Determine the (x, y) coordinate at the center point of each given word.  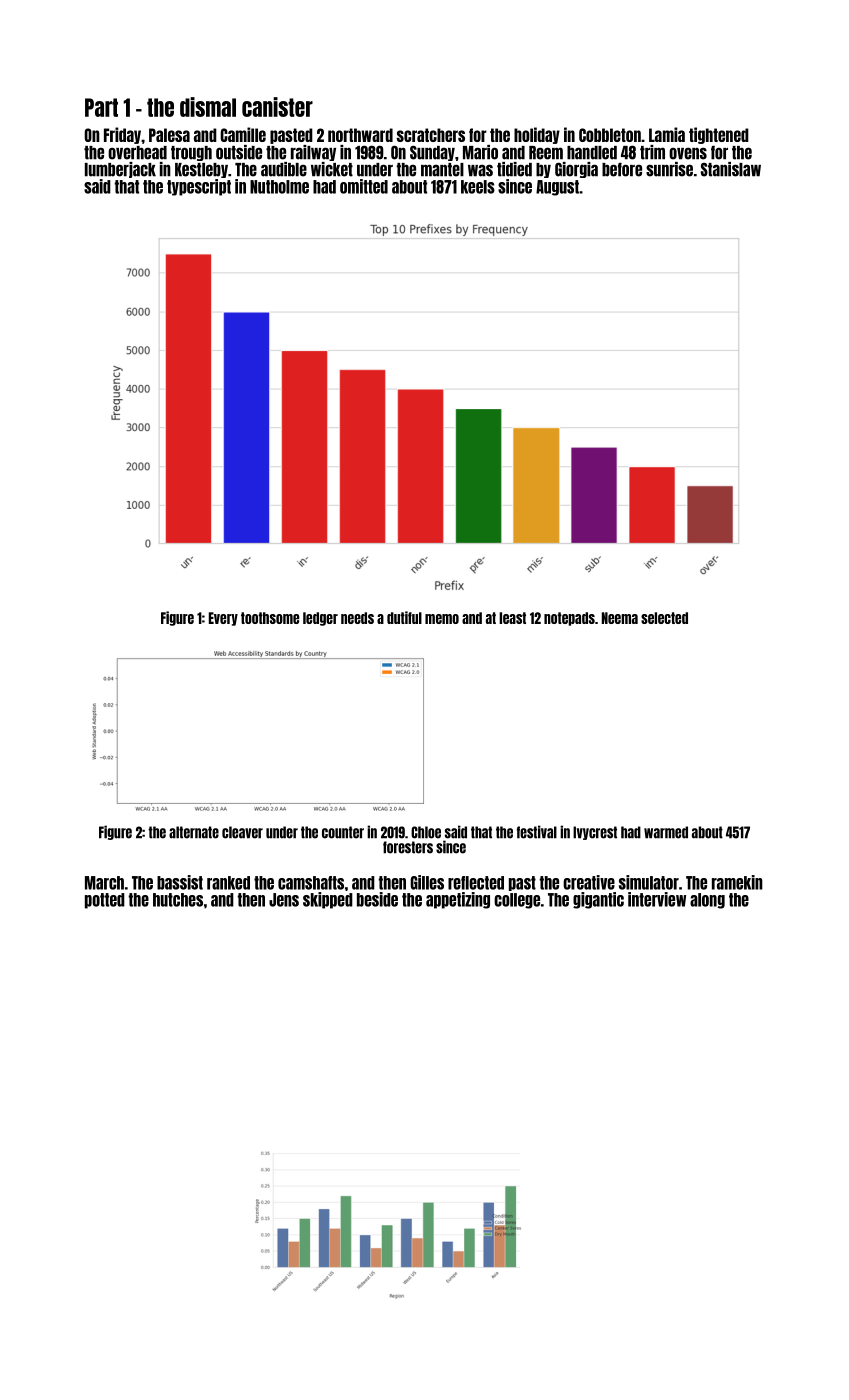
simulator (649, 882)
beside (377, 899)
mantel (442, 170)
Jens (284, 900)
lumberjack (120, 170)
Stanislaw (731, 169)
